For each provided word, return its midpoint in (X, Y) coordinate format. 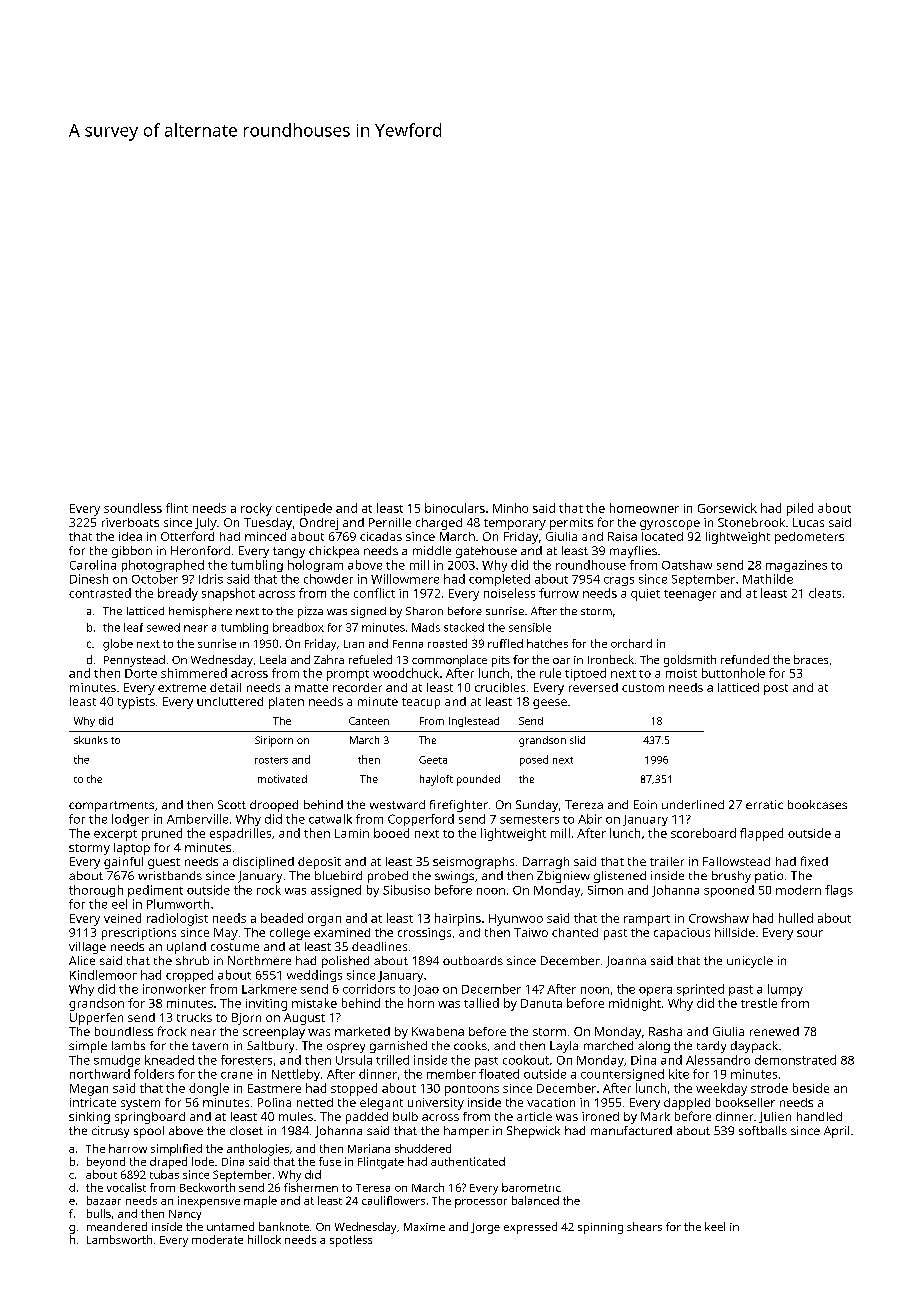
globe (118, 645)
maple (260, 1202)
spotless (351, 1241)
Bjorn (246, 1019)
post (776, 689)
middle (432, 550)
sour (810, 933)
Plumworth (178, 904)
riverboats (130, 522)
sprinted (700, 990)
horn (421, 1003)
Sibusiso (406, 890)
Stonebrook (751, 522)
